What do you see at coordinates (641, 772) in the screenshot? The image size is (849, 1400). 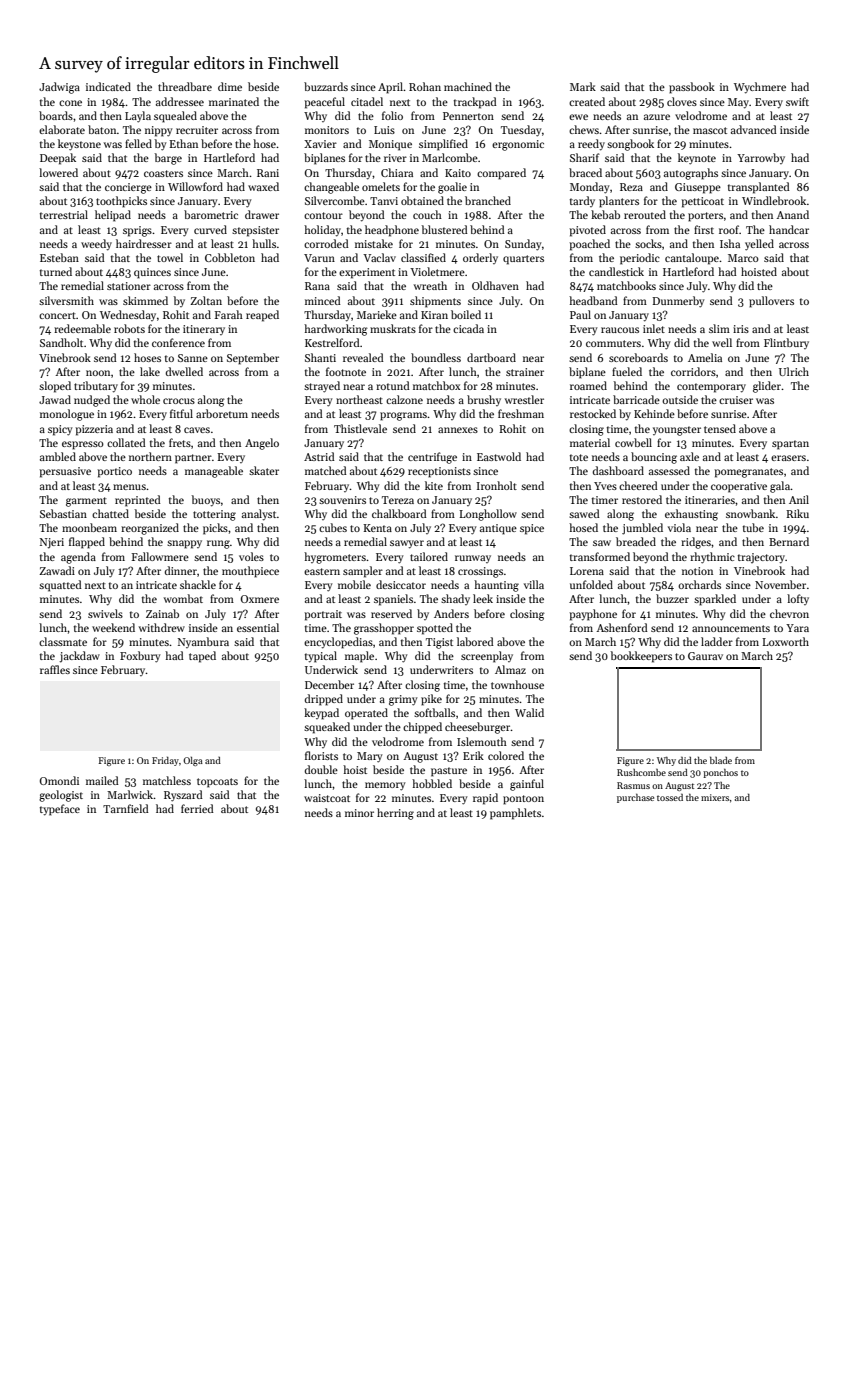 I see `Rushcombe` at bounding box center [641, 772].
